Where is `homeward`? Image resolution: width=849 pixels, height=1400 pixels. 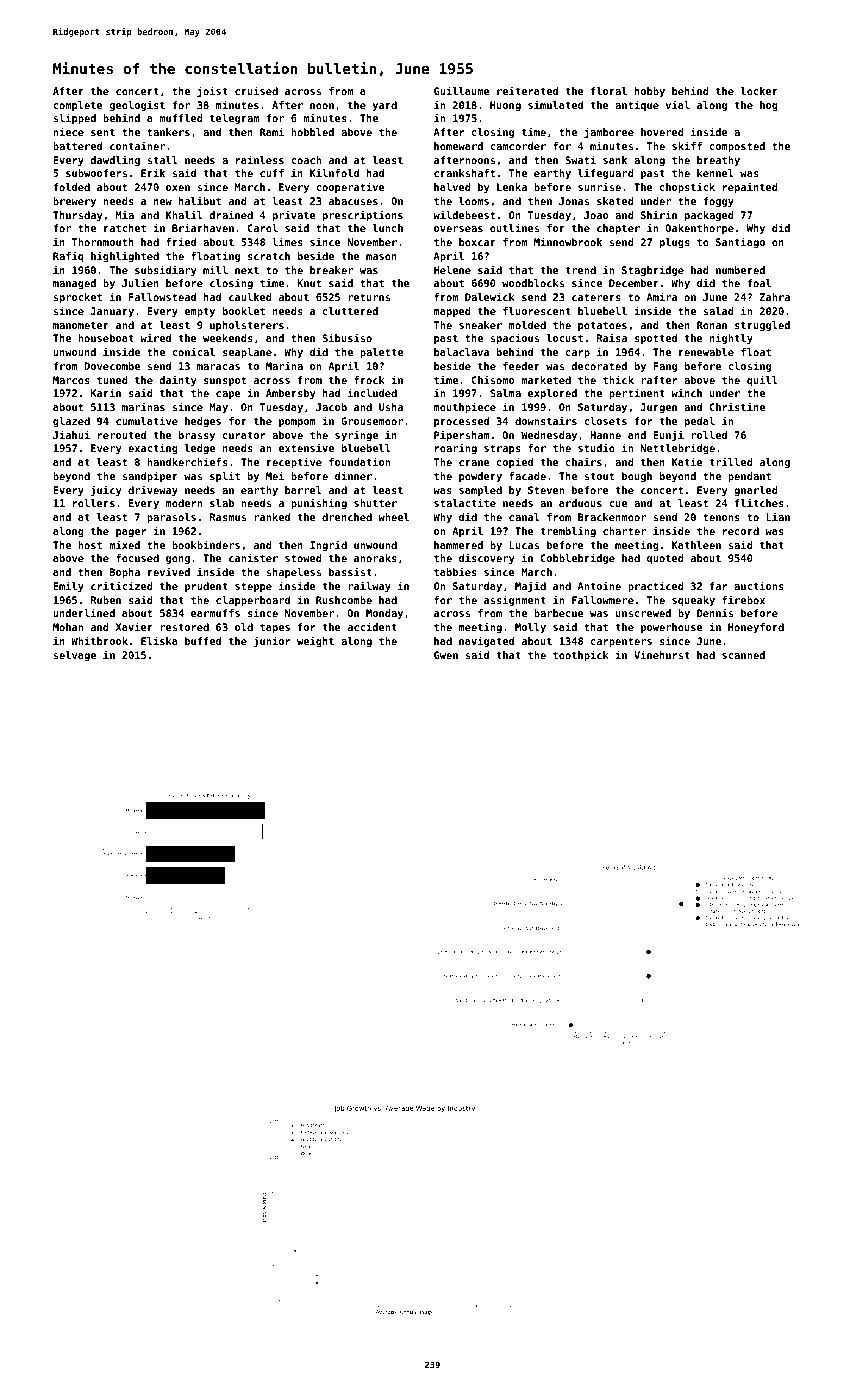
homeward is located at coordinates (458, 146).
